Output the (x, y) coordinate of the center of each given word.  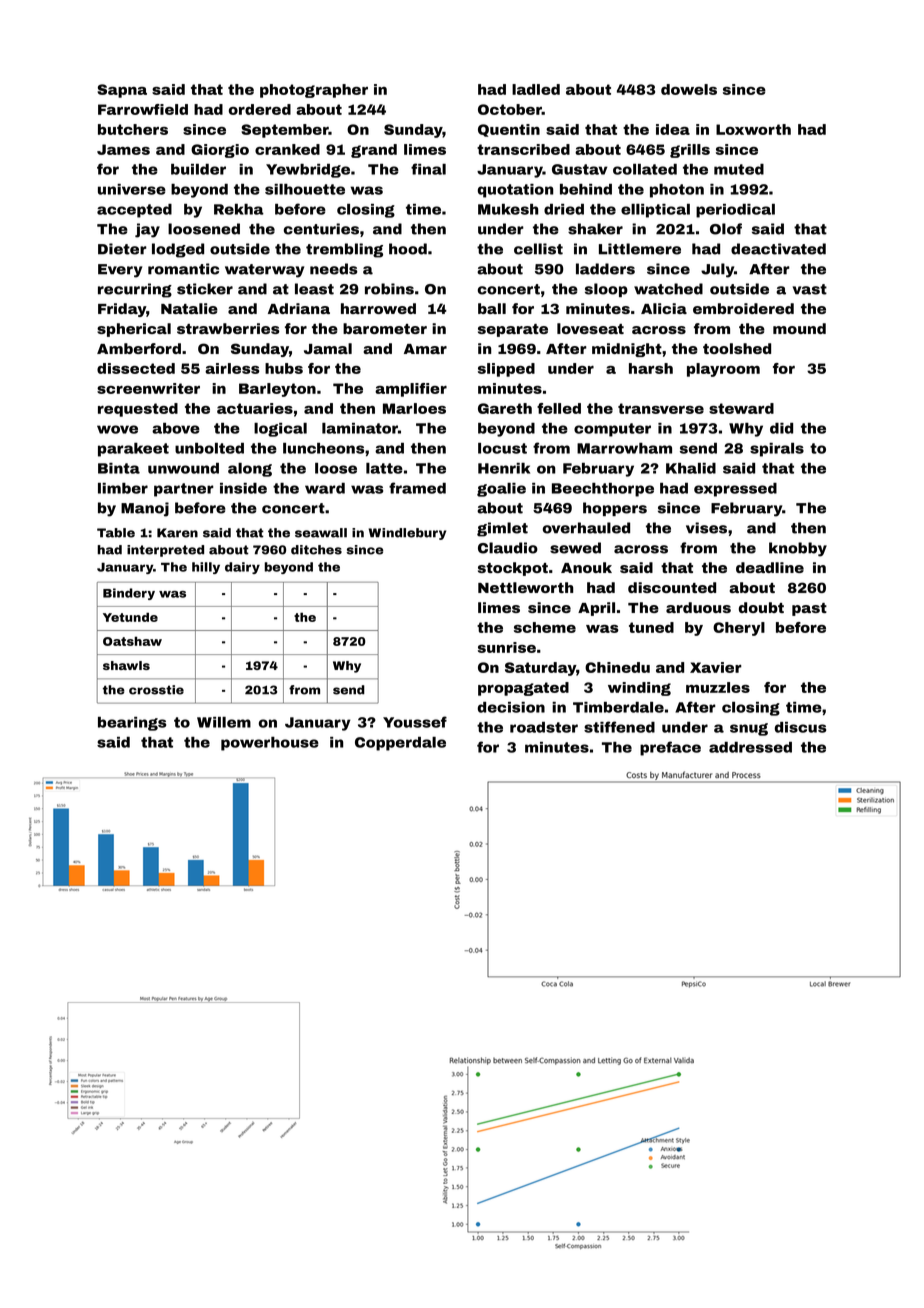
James (123, 149)
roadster (544, 727)
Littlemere (640, 249)
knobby (798, 549)
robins (389, 289)
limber (123, 488)
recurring (135, 290)
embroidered (743, 308)
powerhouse (270, 744)
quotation (515, 191)
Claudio (508, 548)
